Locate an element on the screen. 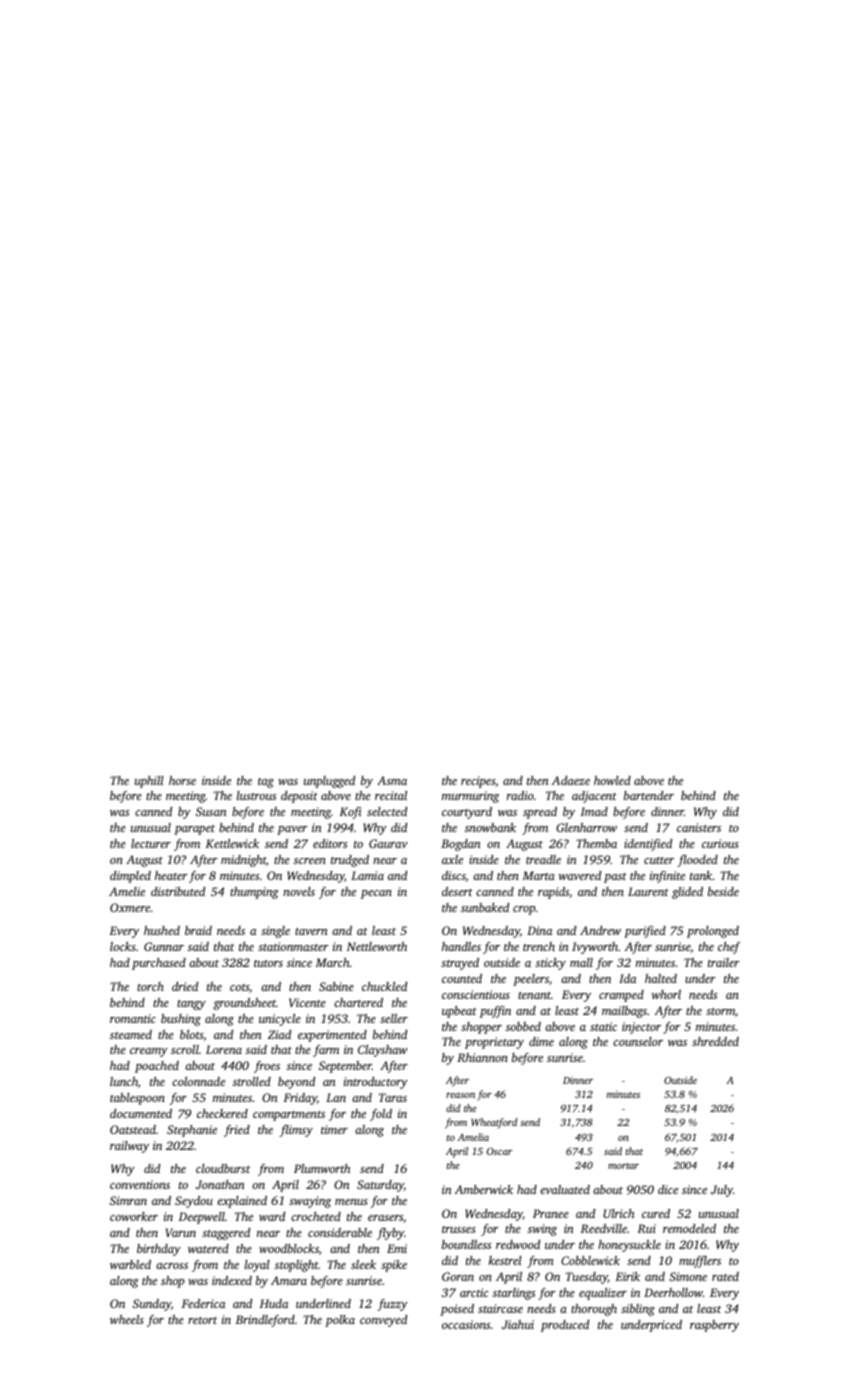 This screenshot has width=849, height=1400. storm is located at coordinates (720, 1011).
